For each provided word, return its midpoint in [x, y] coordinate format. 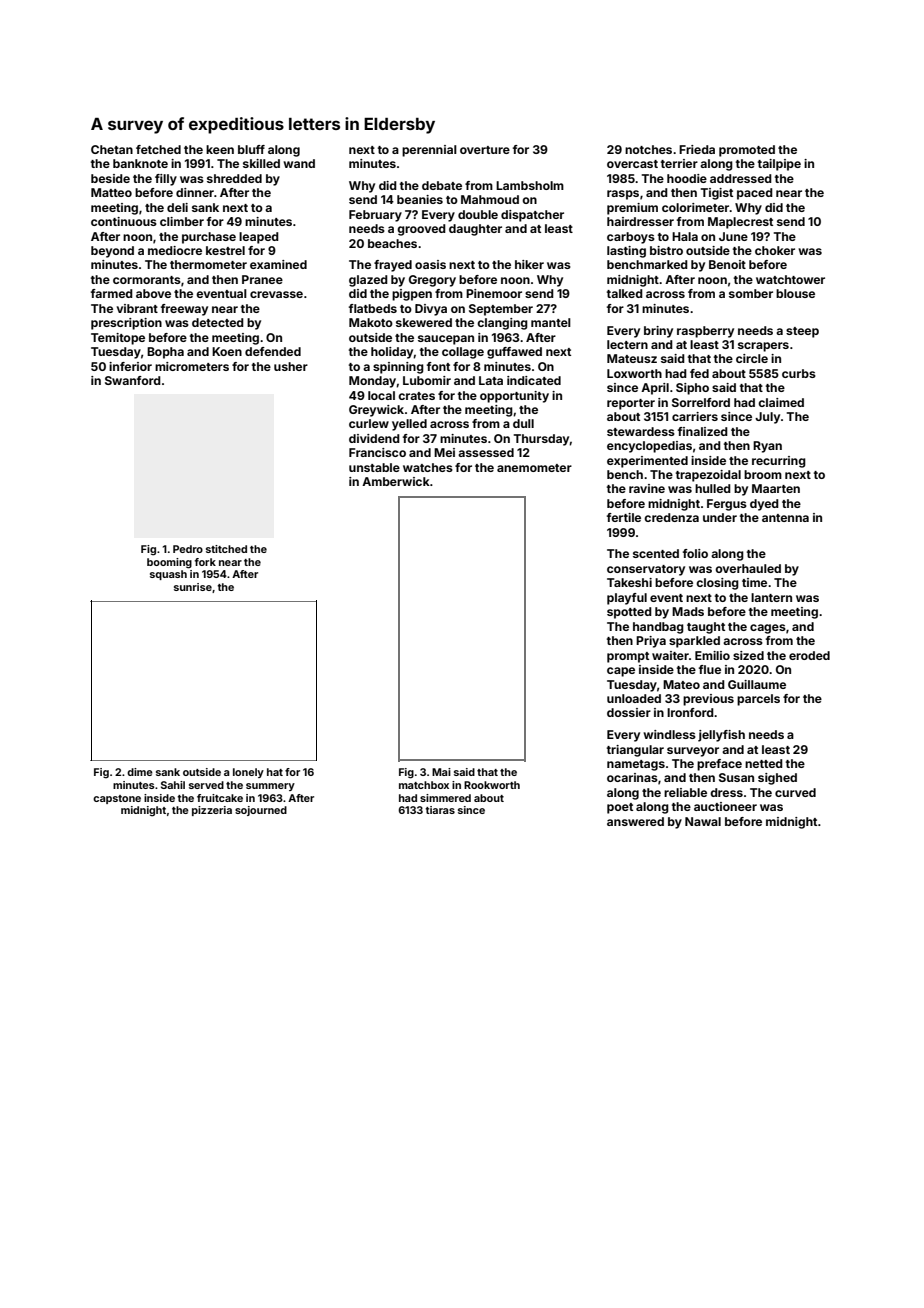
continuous [124, 221]
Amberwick [396, 481]
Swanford [133, 380]
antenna [785, 518]
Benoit [727, 264]
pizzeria [212, 811]
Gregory [432, 281]
